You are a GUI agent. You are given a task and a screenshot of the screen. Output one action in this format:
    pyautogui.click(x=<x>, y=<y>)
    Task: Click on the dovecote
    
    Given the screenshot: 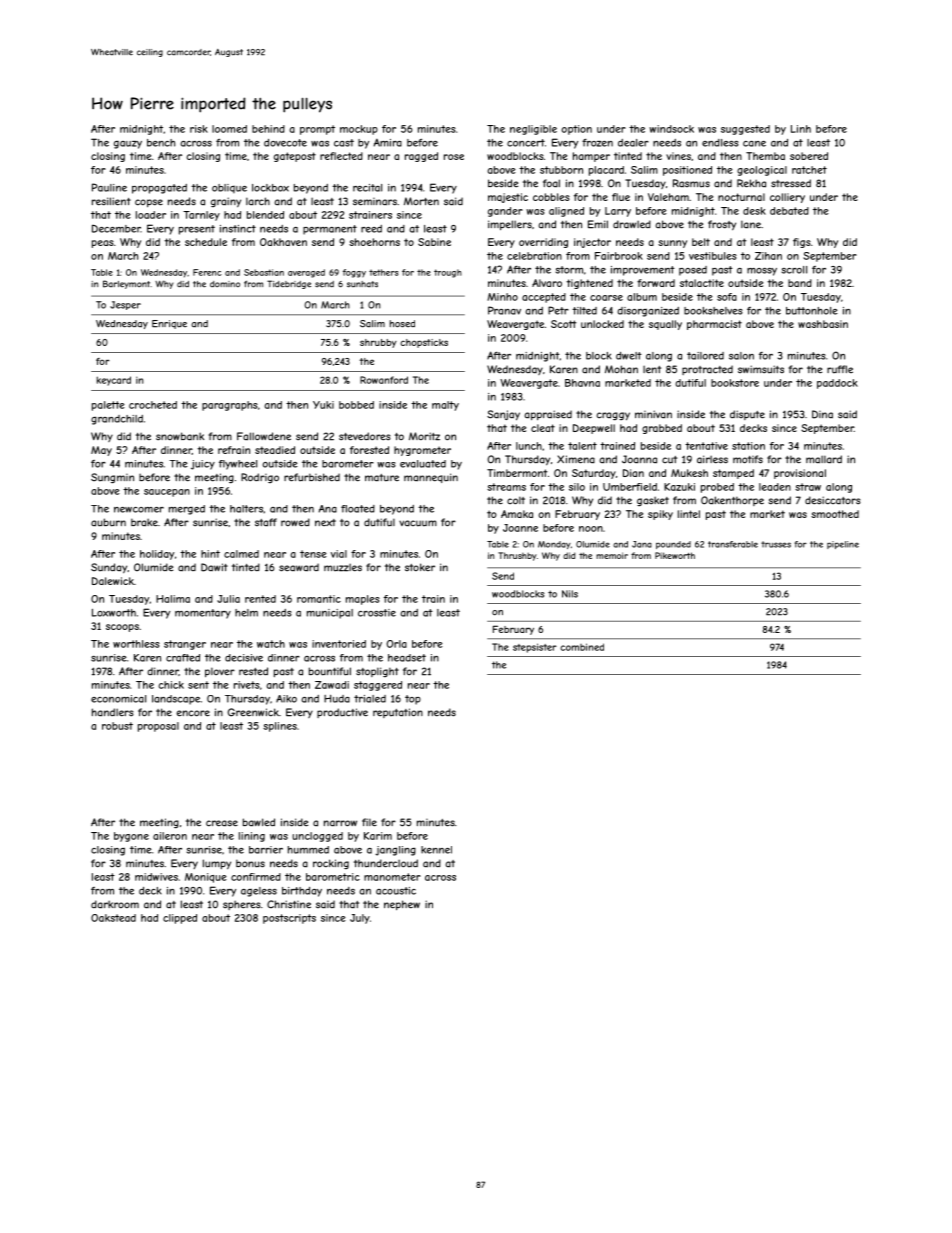 What is the action you would take?
    pyautogui.click(x=285, y=143)
